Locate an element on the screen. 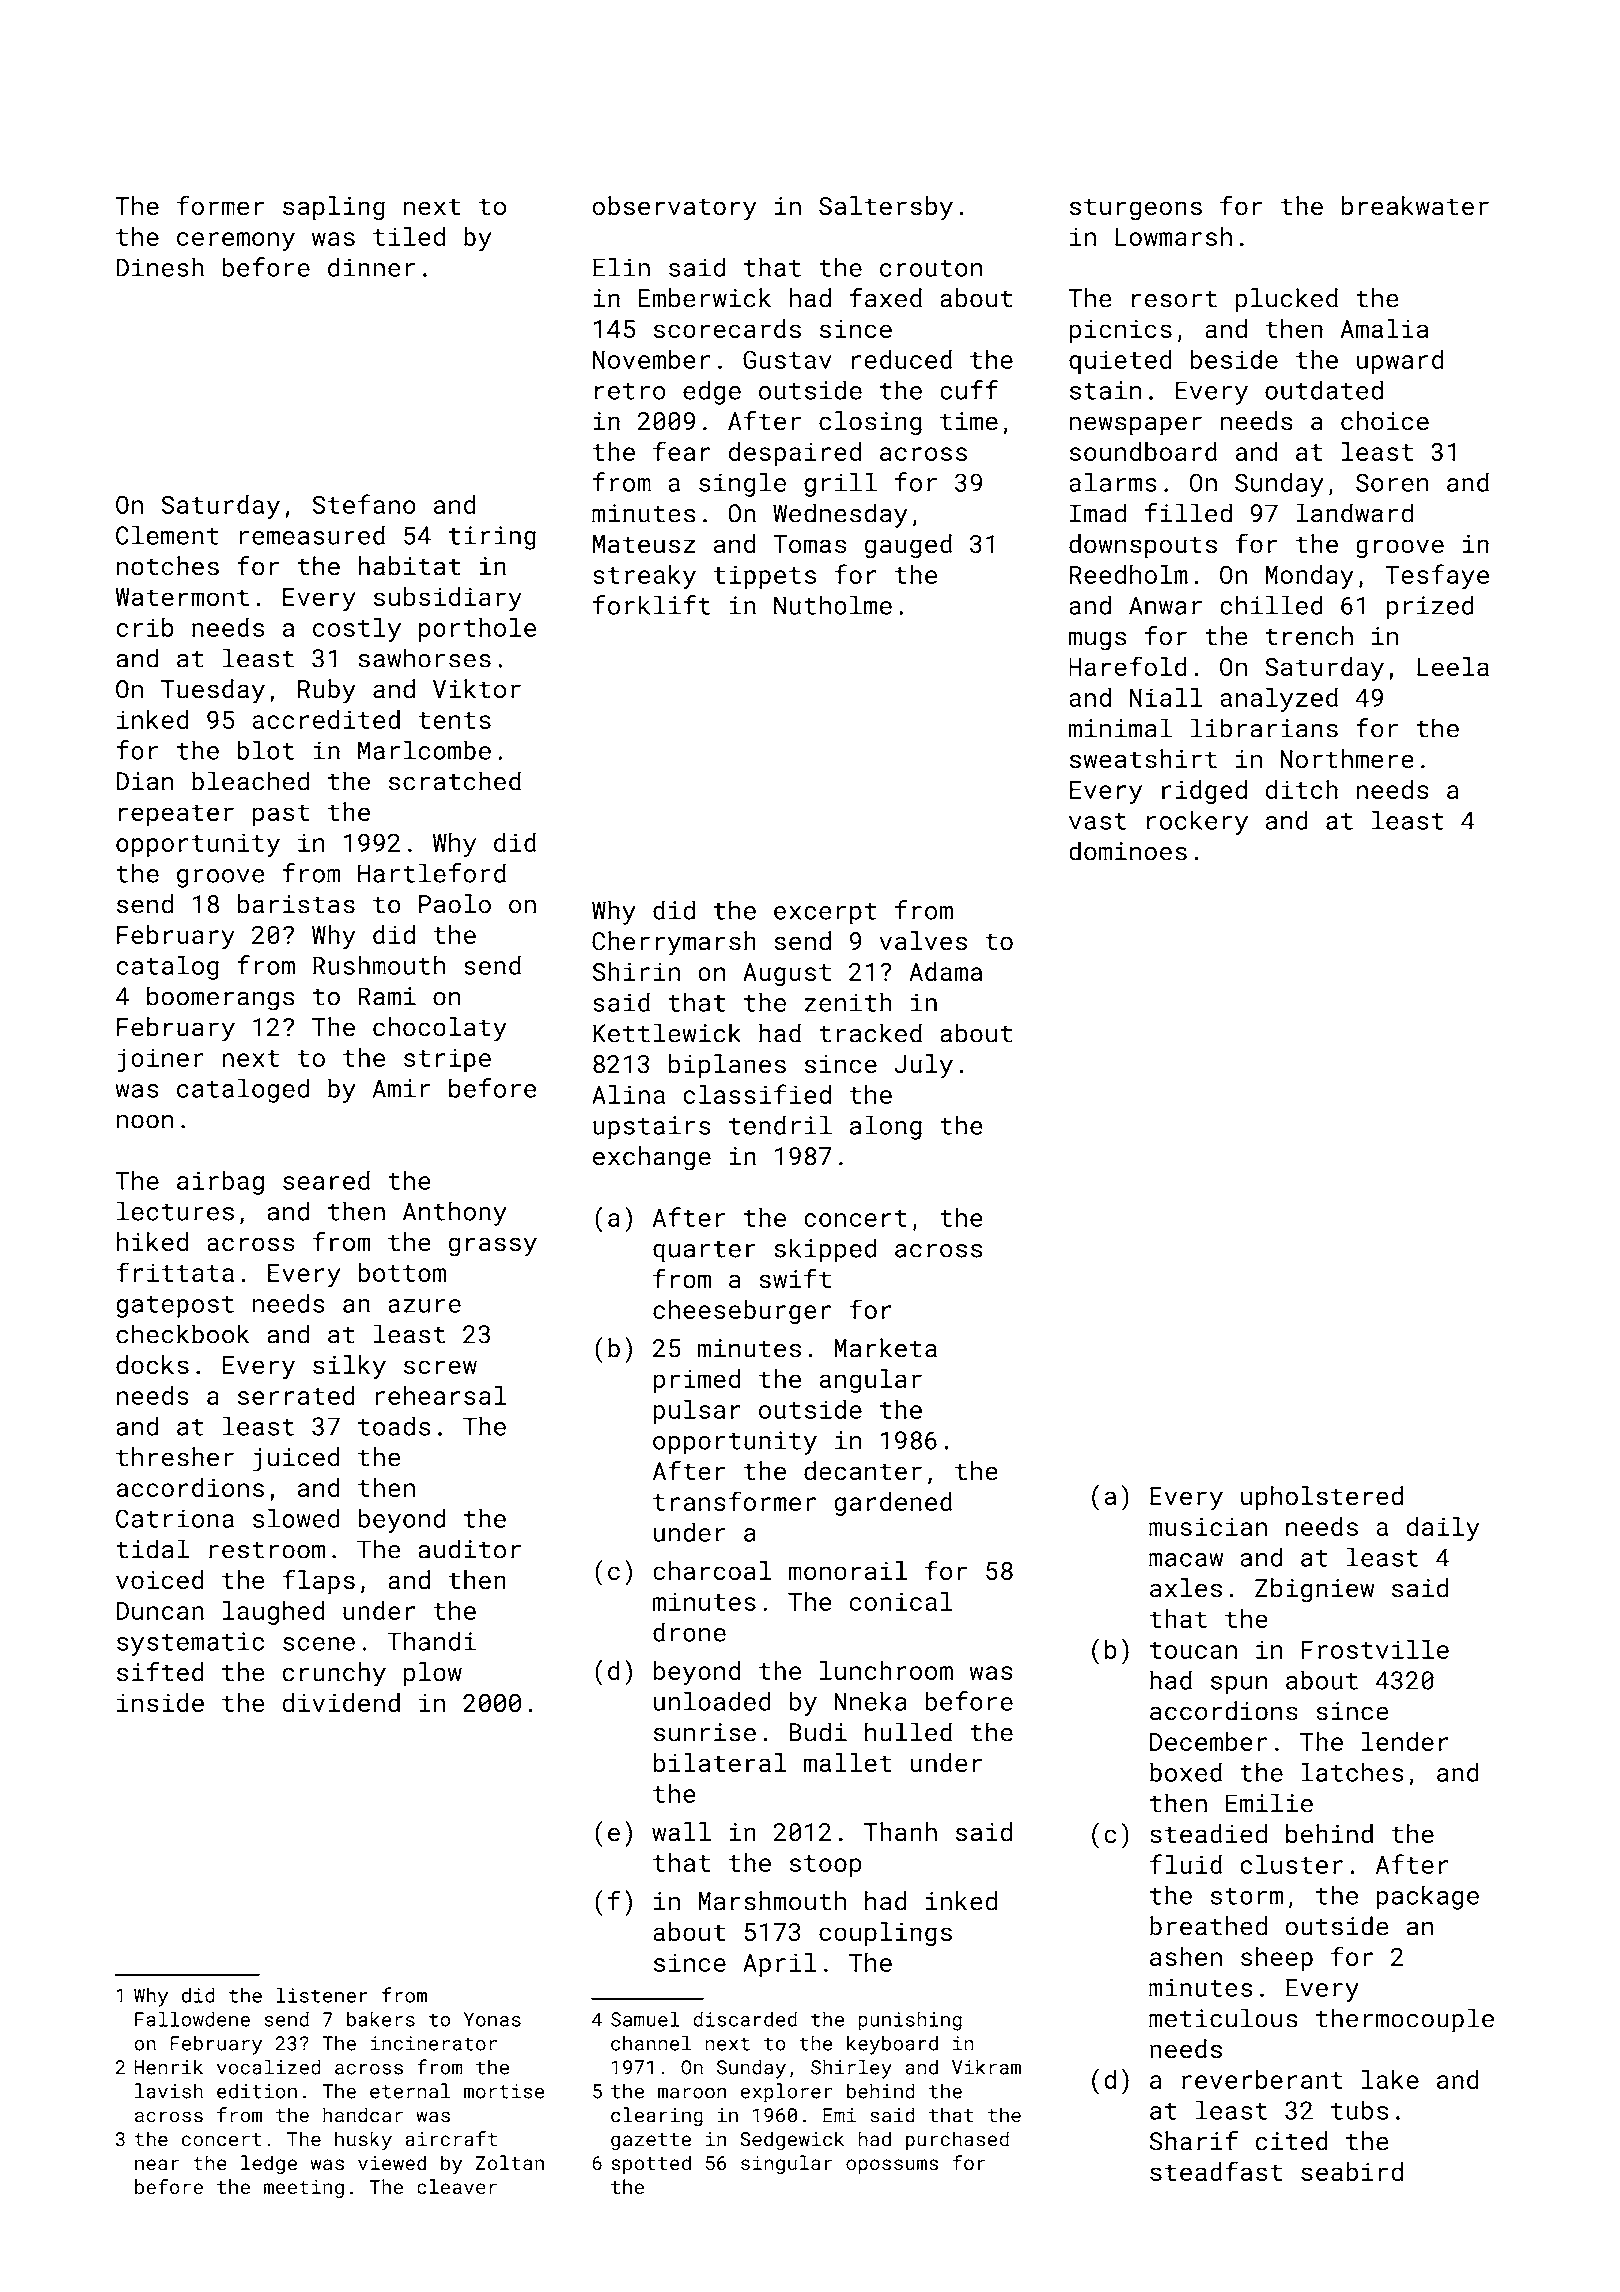 This screenshot has width=1620, height=2292. Cherrymarsh is located at coordinates (674, 943).
